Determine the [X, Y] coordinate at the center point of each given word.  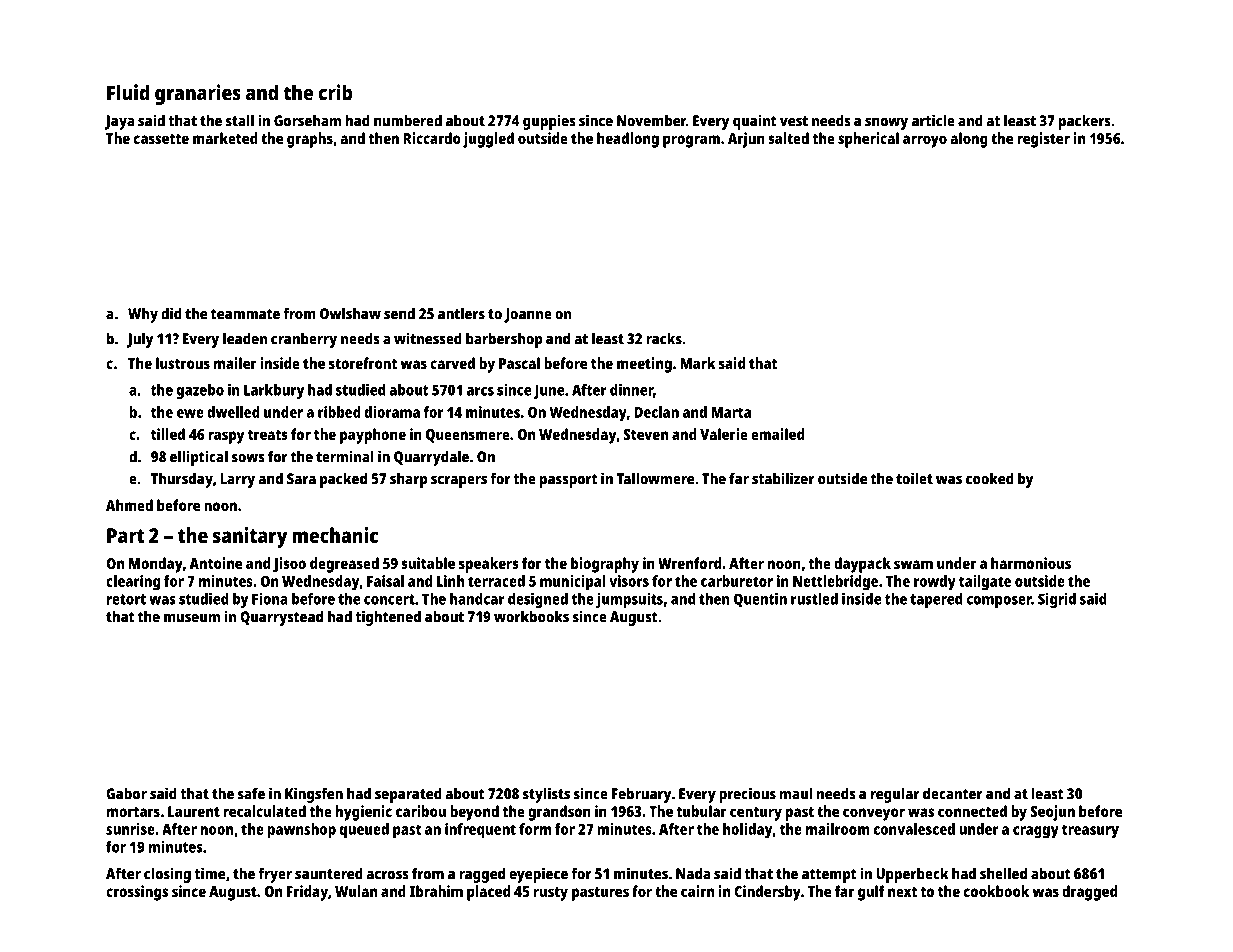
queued [364, 831]
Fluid [128, 92]
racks [664, 338]
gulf [871, 893]
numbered [408, 120]
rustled [814, 599]
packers [1085, 122]
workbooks [531, 616]
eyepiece [539, 875]
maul [796, 793]
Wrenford [689, 563]
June [548, 391]
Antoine [215, 563]
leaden [245, 338]
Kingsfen [314, 795]
